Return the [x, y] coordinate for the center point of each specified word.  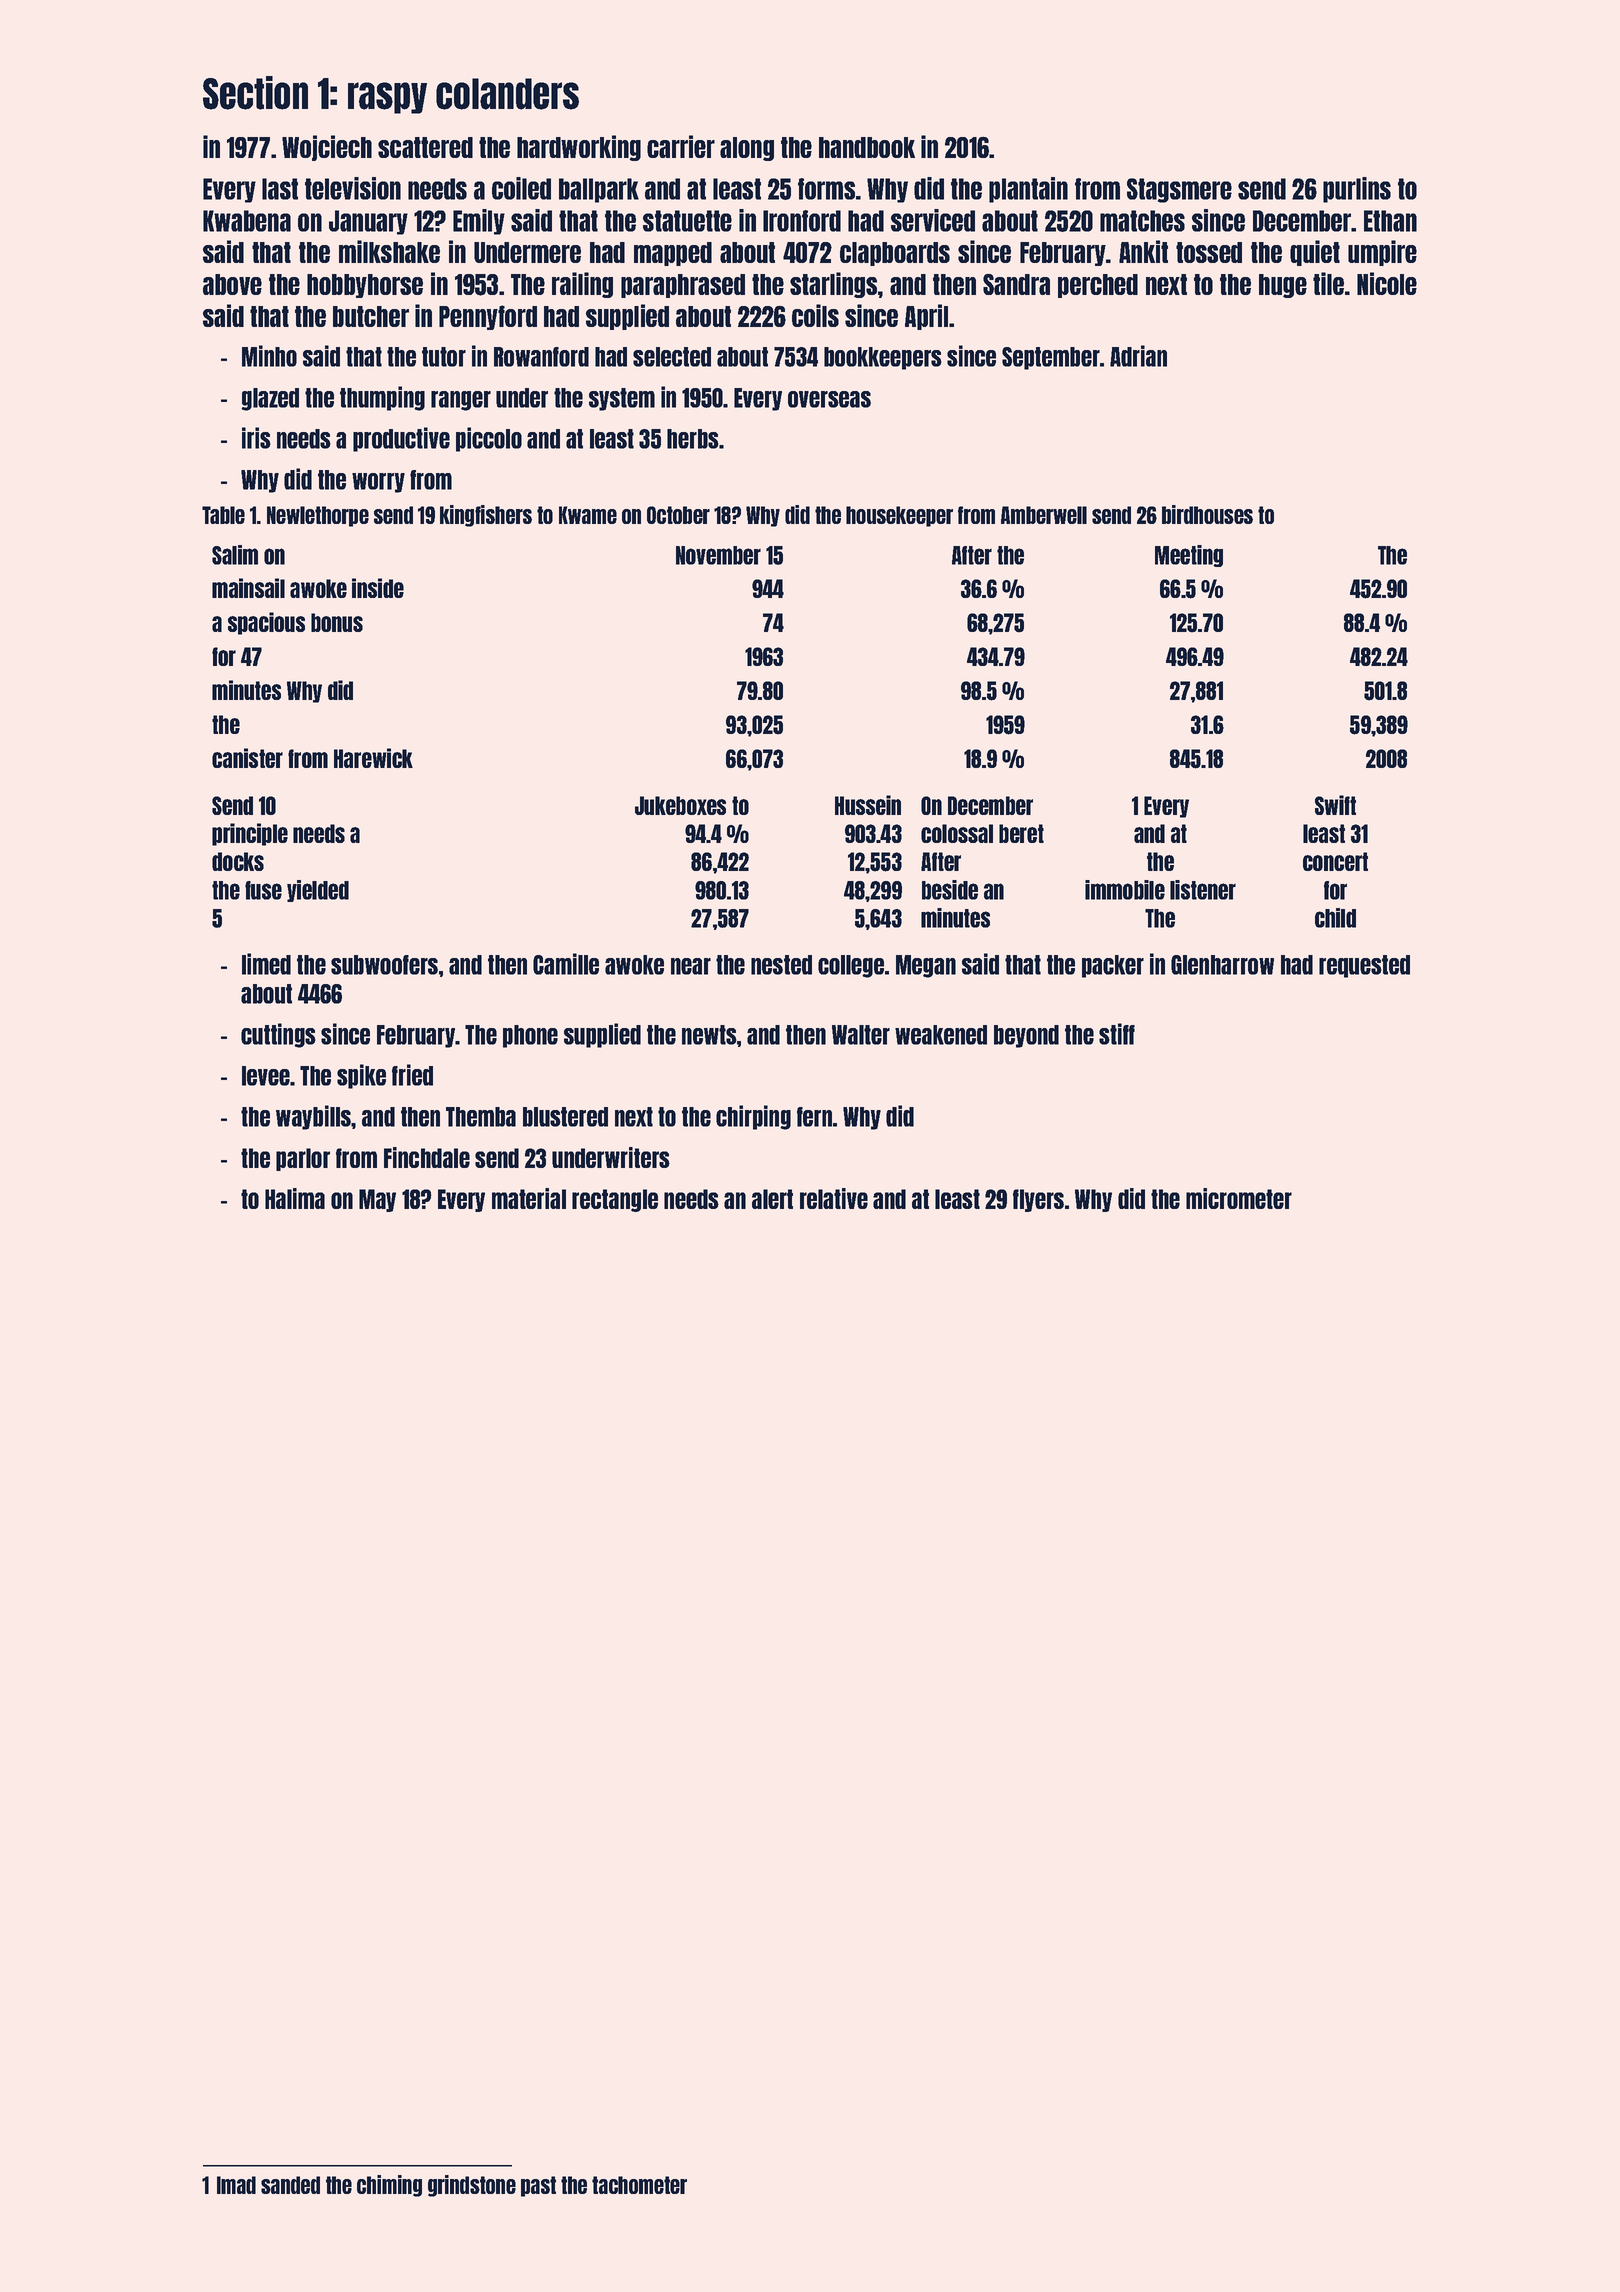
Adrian [1138, 356]
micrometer [1239, 1198]
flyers [1038, 1200]
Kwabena [247, 221]
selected [672, 357]
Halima [295, 1198]
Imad [236, 2185]
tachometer [639, 2185]
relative [834, 1198]
